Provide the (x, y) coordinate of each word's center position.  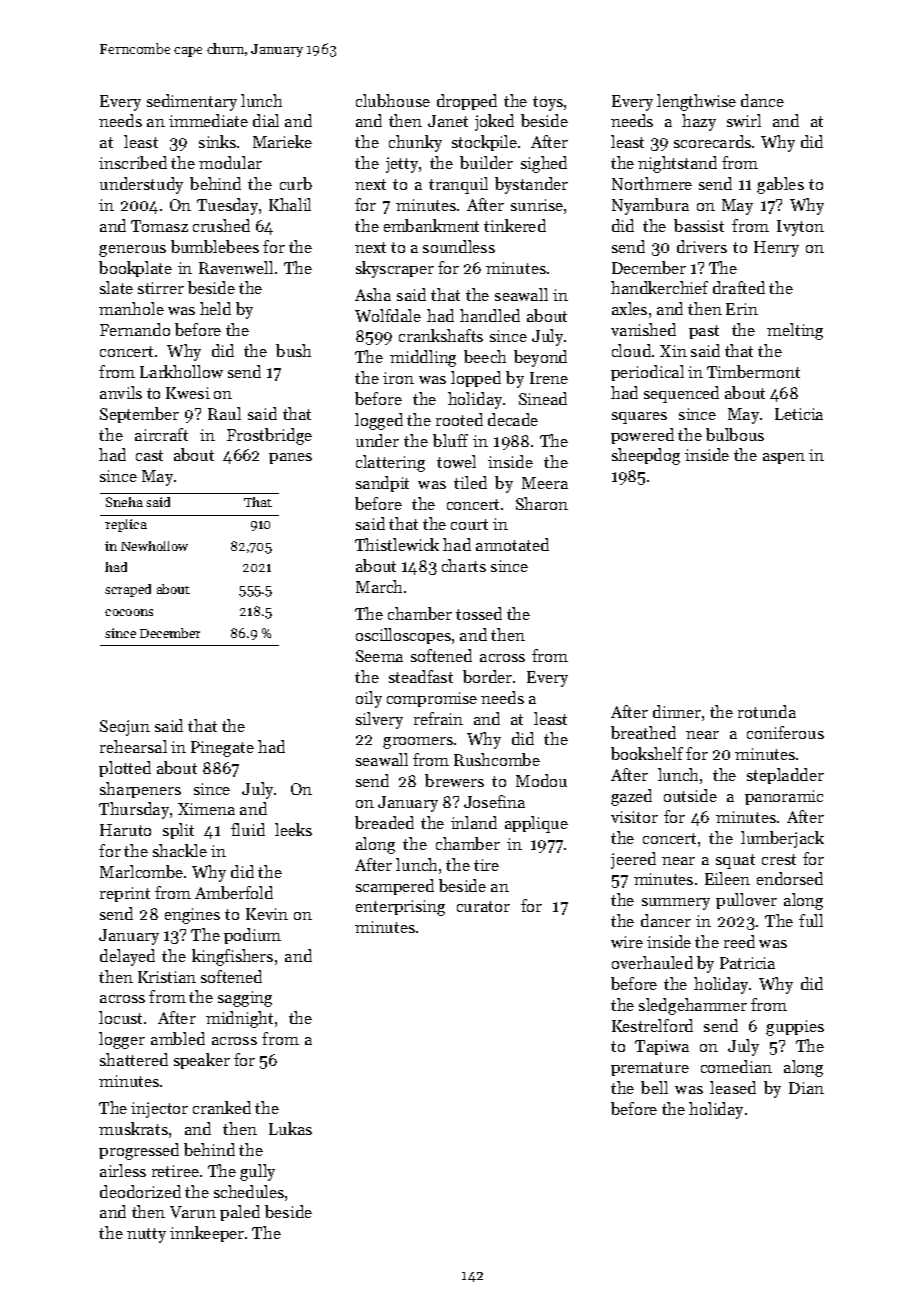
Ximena (206, 809)
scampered (395, 887)
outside (690, 795)
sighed (544, 164)
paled (240, 1213)
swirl (744, 120)
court (469, 524)
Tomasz (159, 226)
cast (149, 455)
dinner (677, 711)
